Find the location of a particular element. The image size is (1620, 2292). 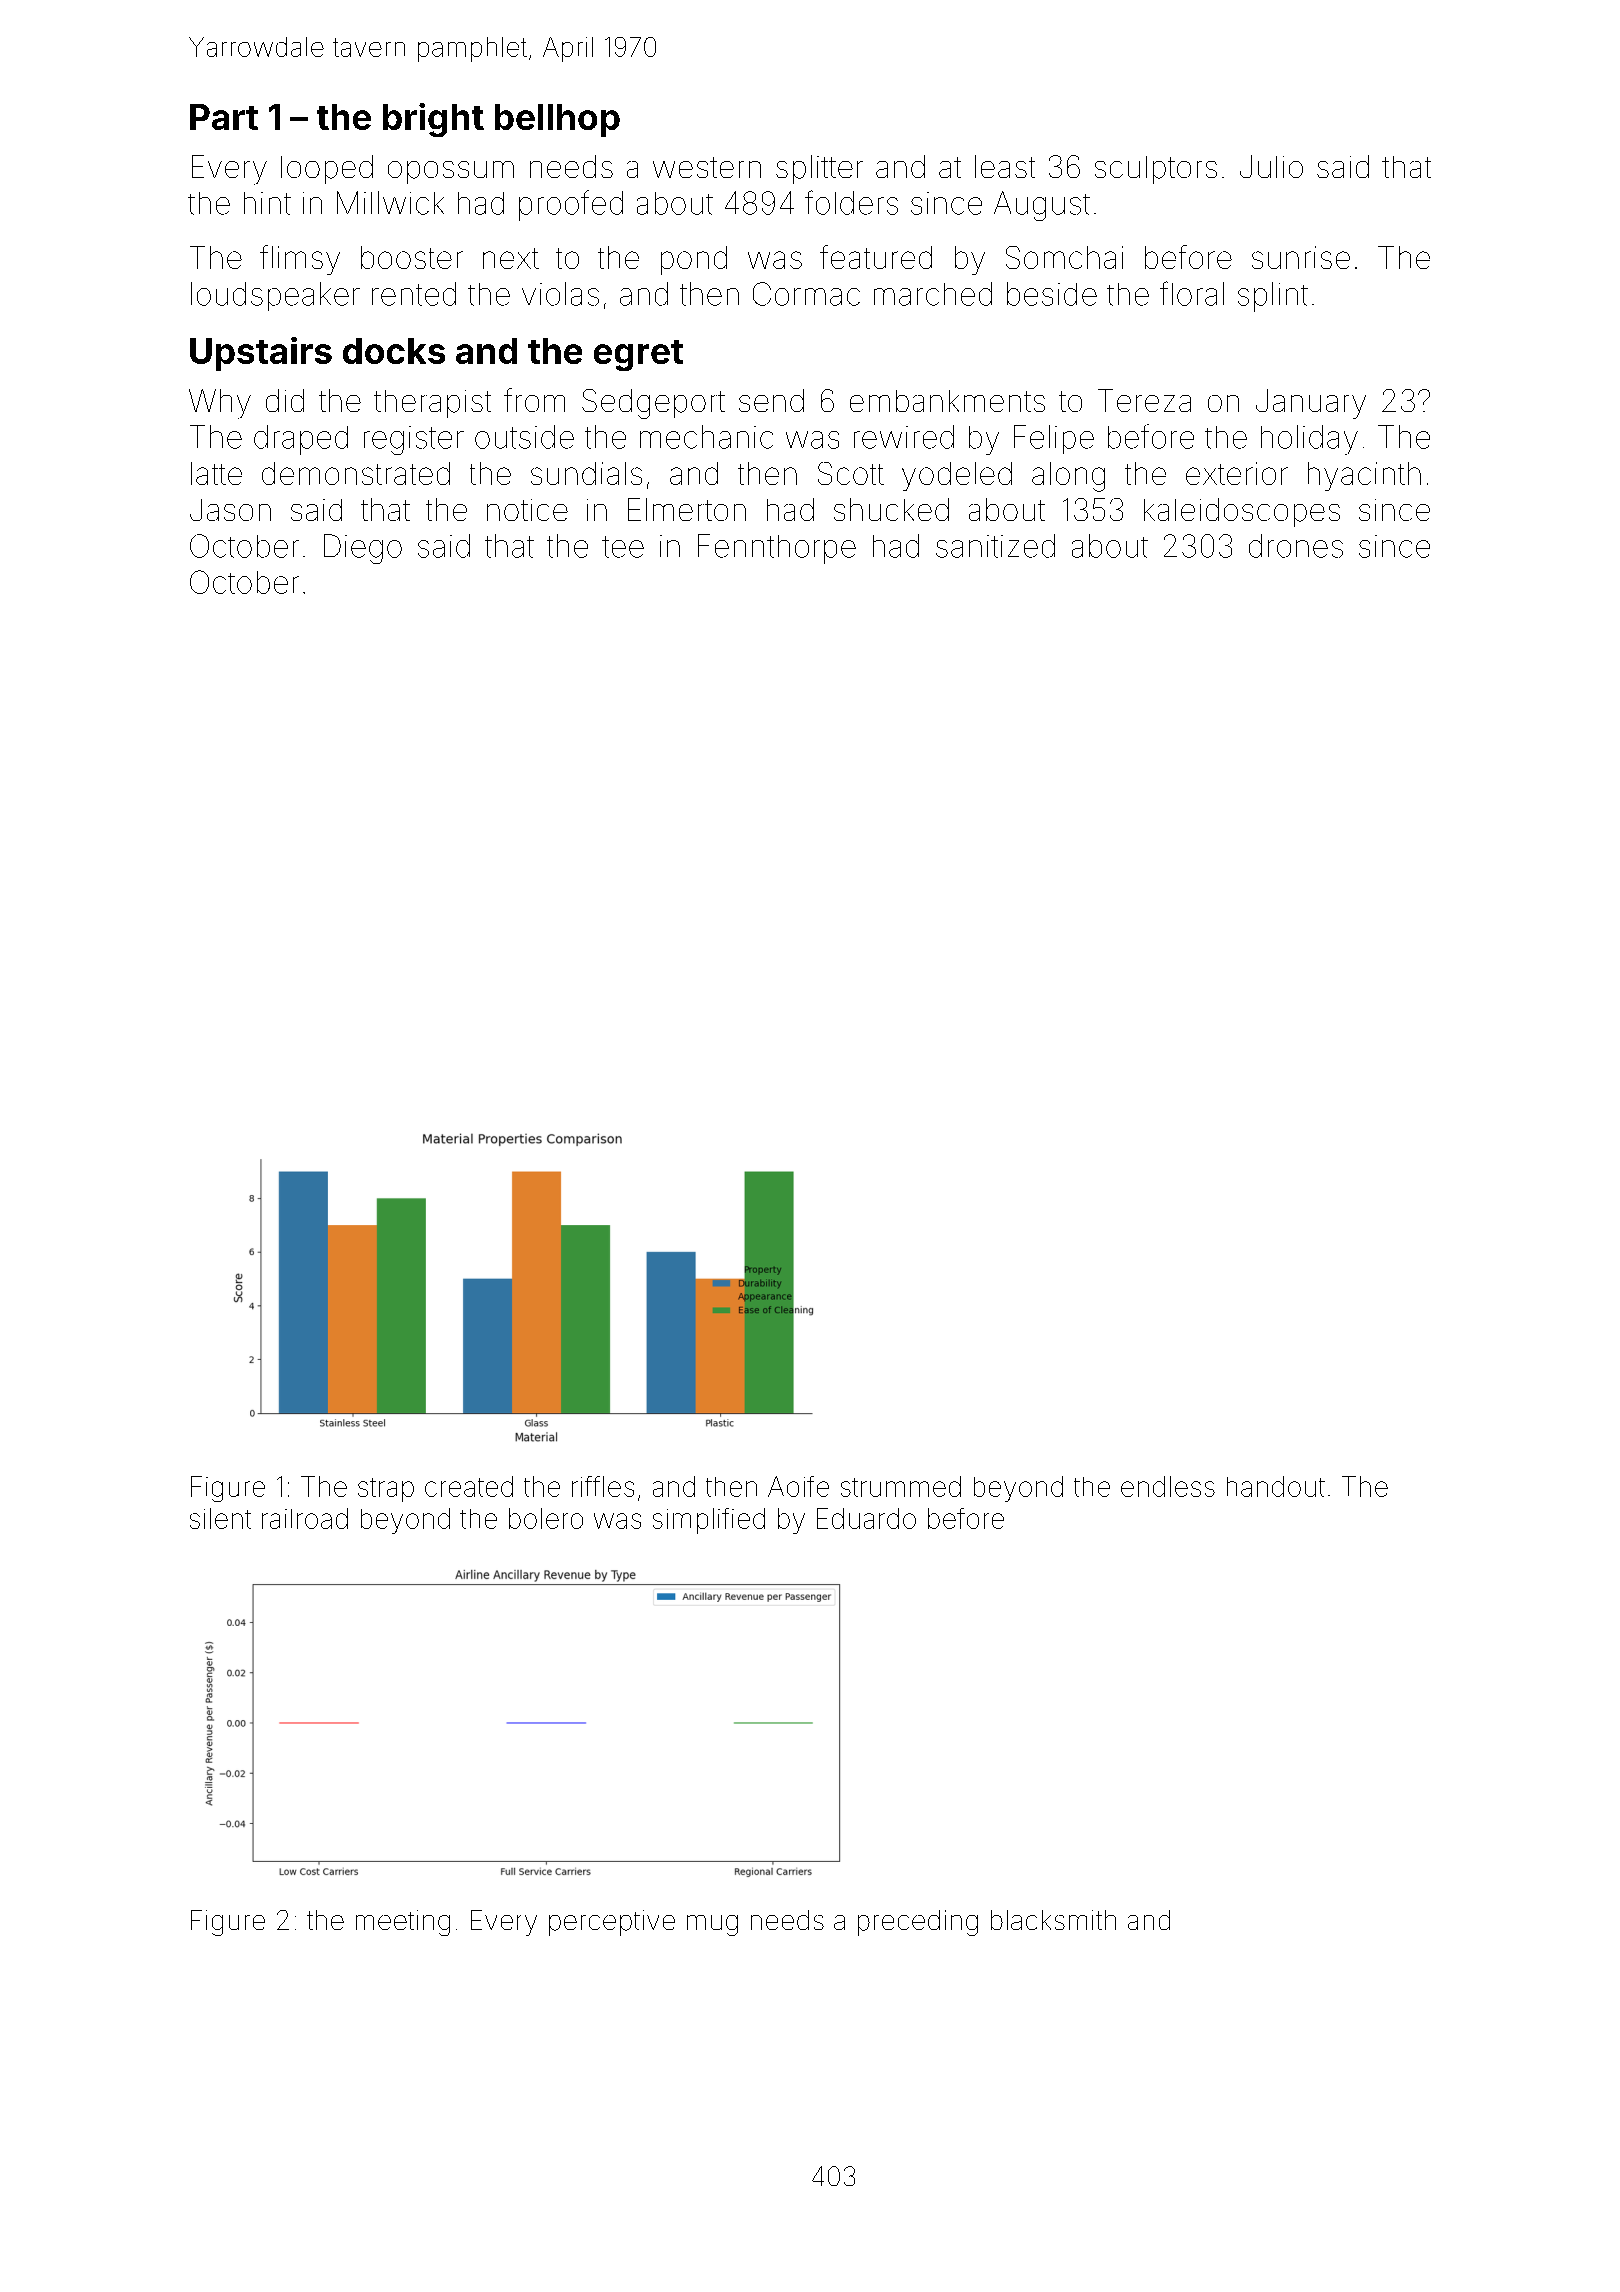

handout is located at coordinates (1276, 1486).
